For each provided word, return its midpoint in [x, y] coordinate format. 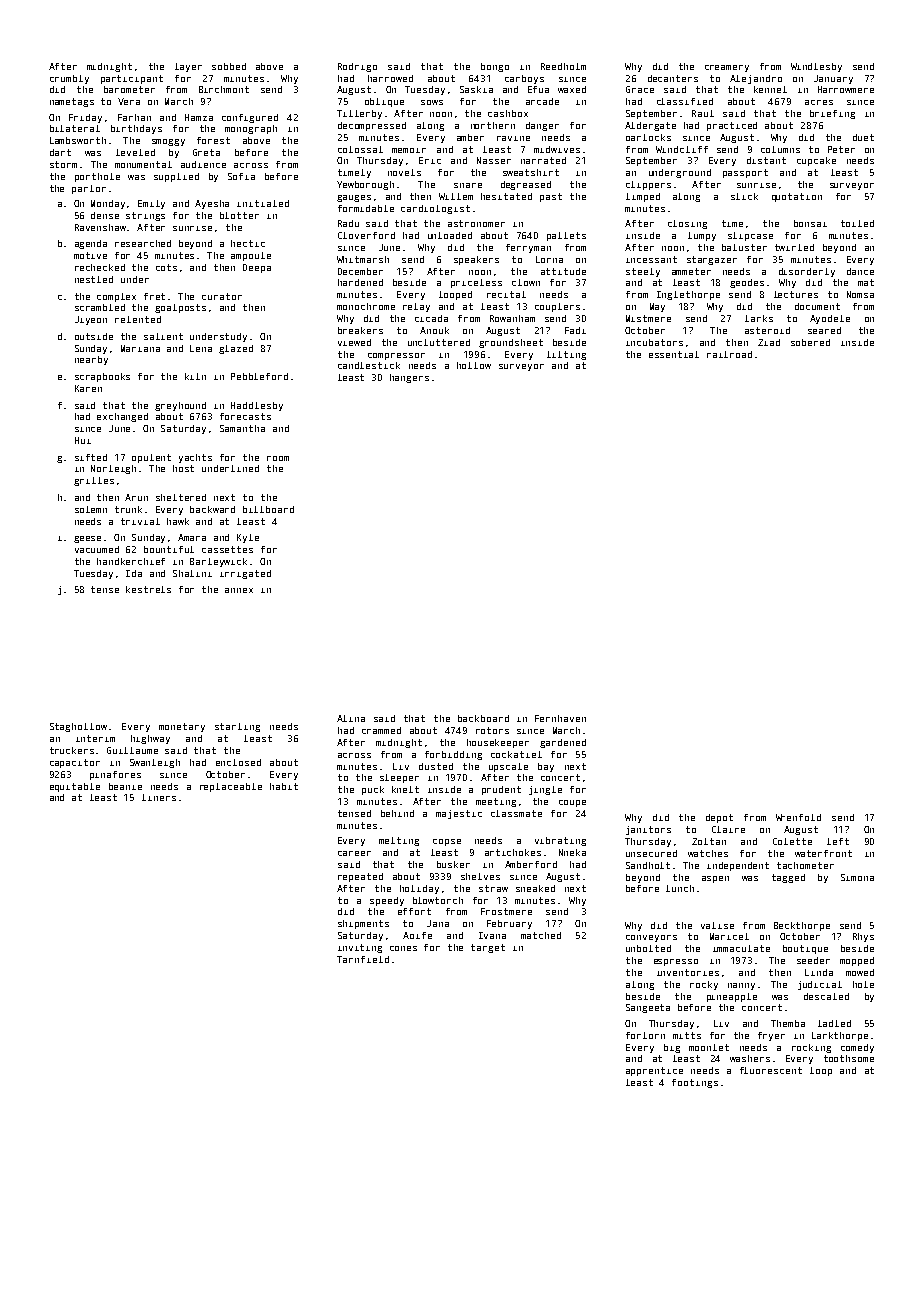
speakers [476, 260]
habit [284, 786]
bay [546, 767]
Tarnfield [363, 959]
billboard [268, 509]
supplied [176, 177]
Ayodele [830, 319]
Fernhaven [560, 718]
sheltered [181, 497]
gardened [563, 743]
